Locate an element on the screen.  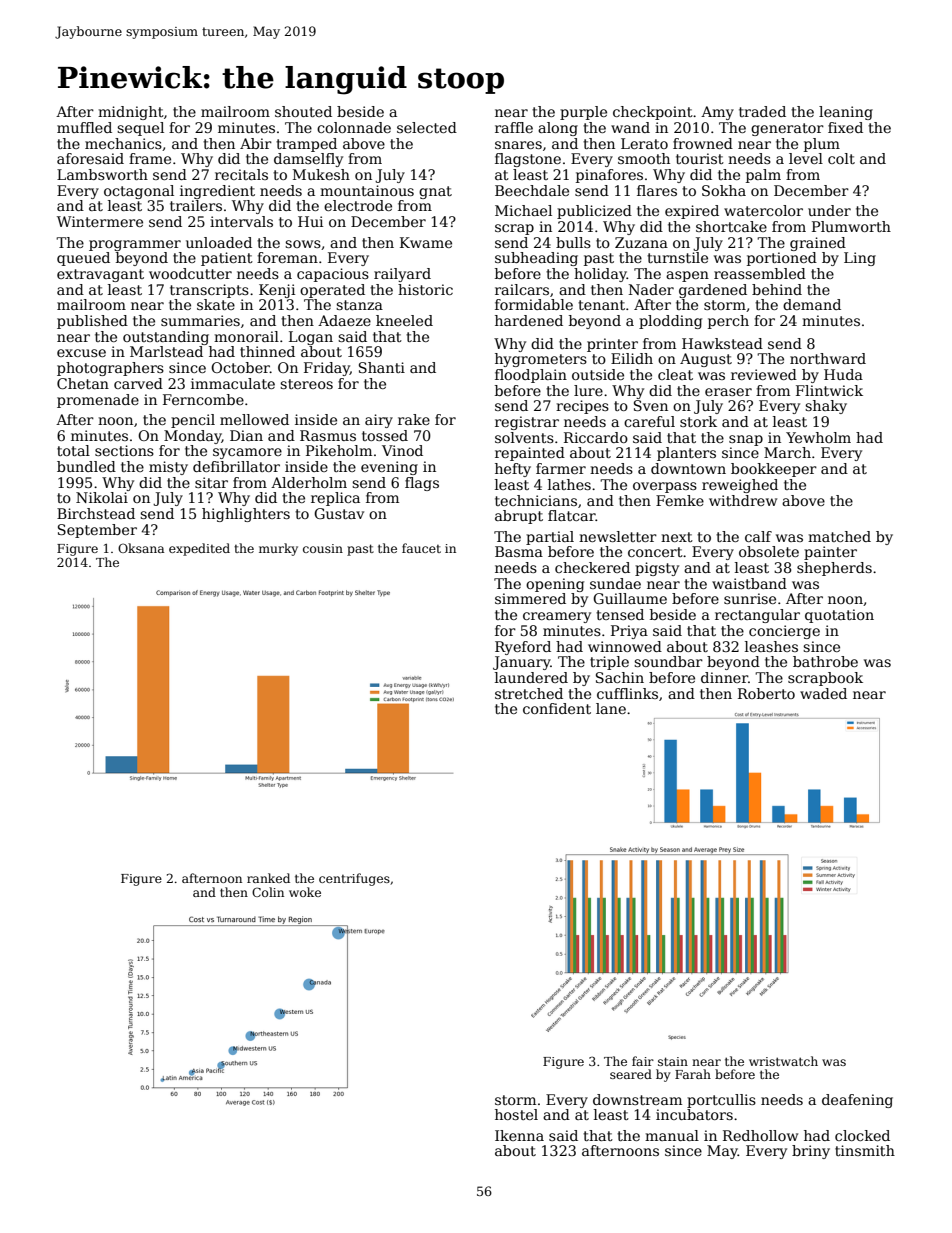
bathrobe is located at coordinates (825, 661).
